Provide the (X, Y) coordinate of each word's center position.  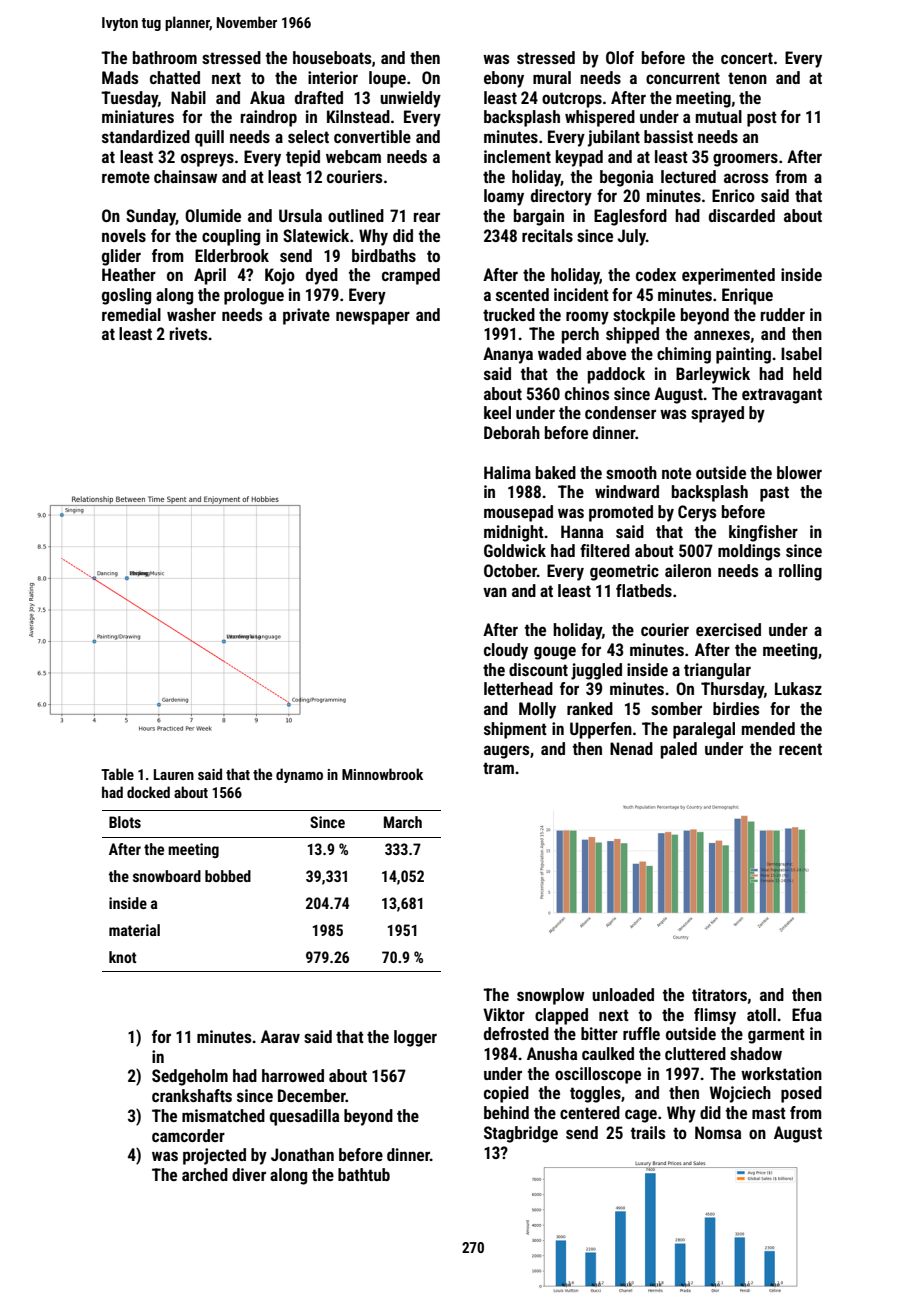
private (306, 316)
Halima (507, 472)
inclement (517, 156)
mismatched (223, 1115)
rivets (188, 333)
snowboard (167, 876)
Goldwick (515, 550)
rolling (800, 572)
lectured (688, 176)
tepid (303, 158)
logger (415, 1038)
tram (498, 768)
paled (679, 750)
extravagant (782, 396)
